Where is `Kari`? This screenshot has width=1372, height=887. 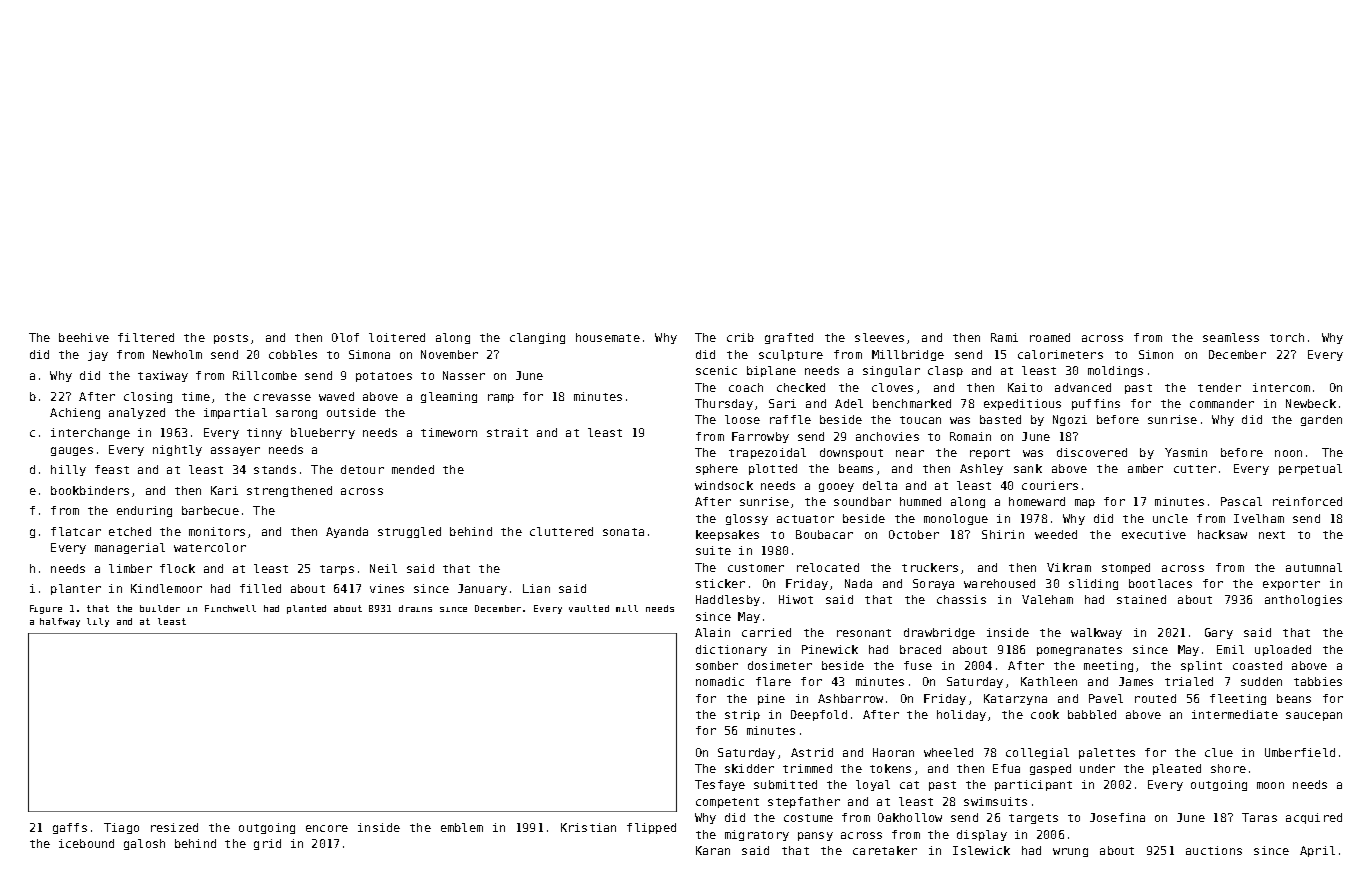
Kari is located at coordinates (224, 490).
